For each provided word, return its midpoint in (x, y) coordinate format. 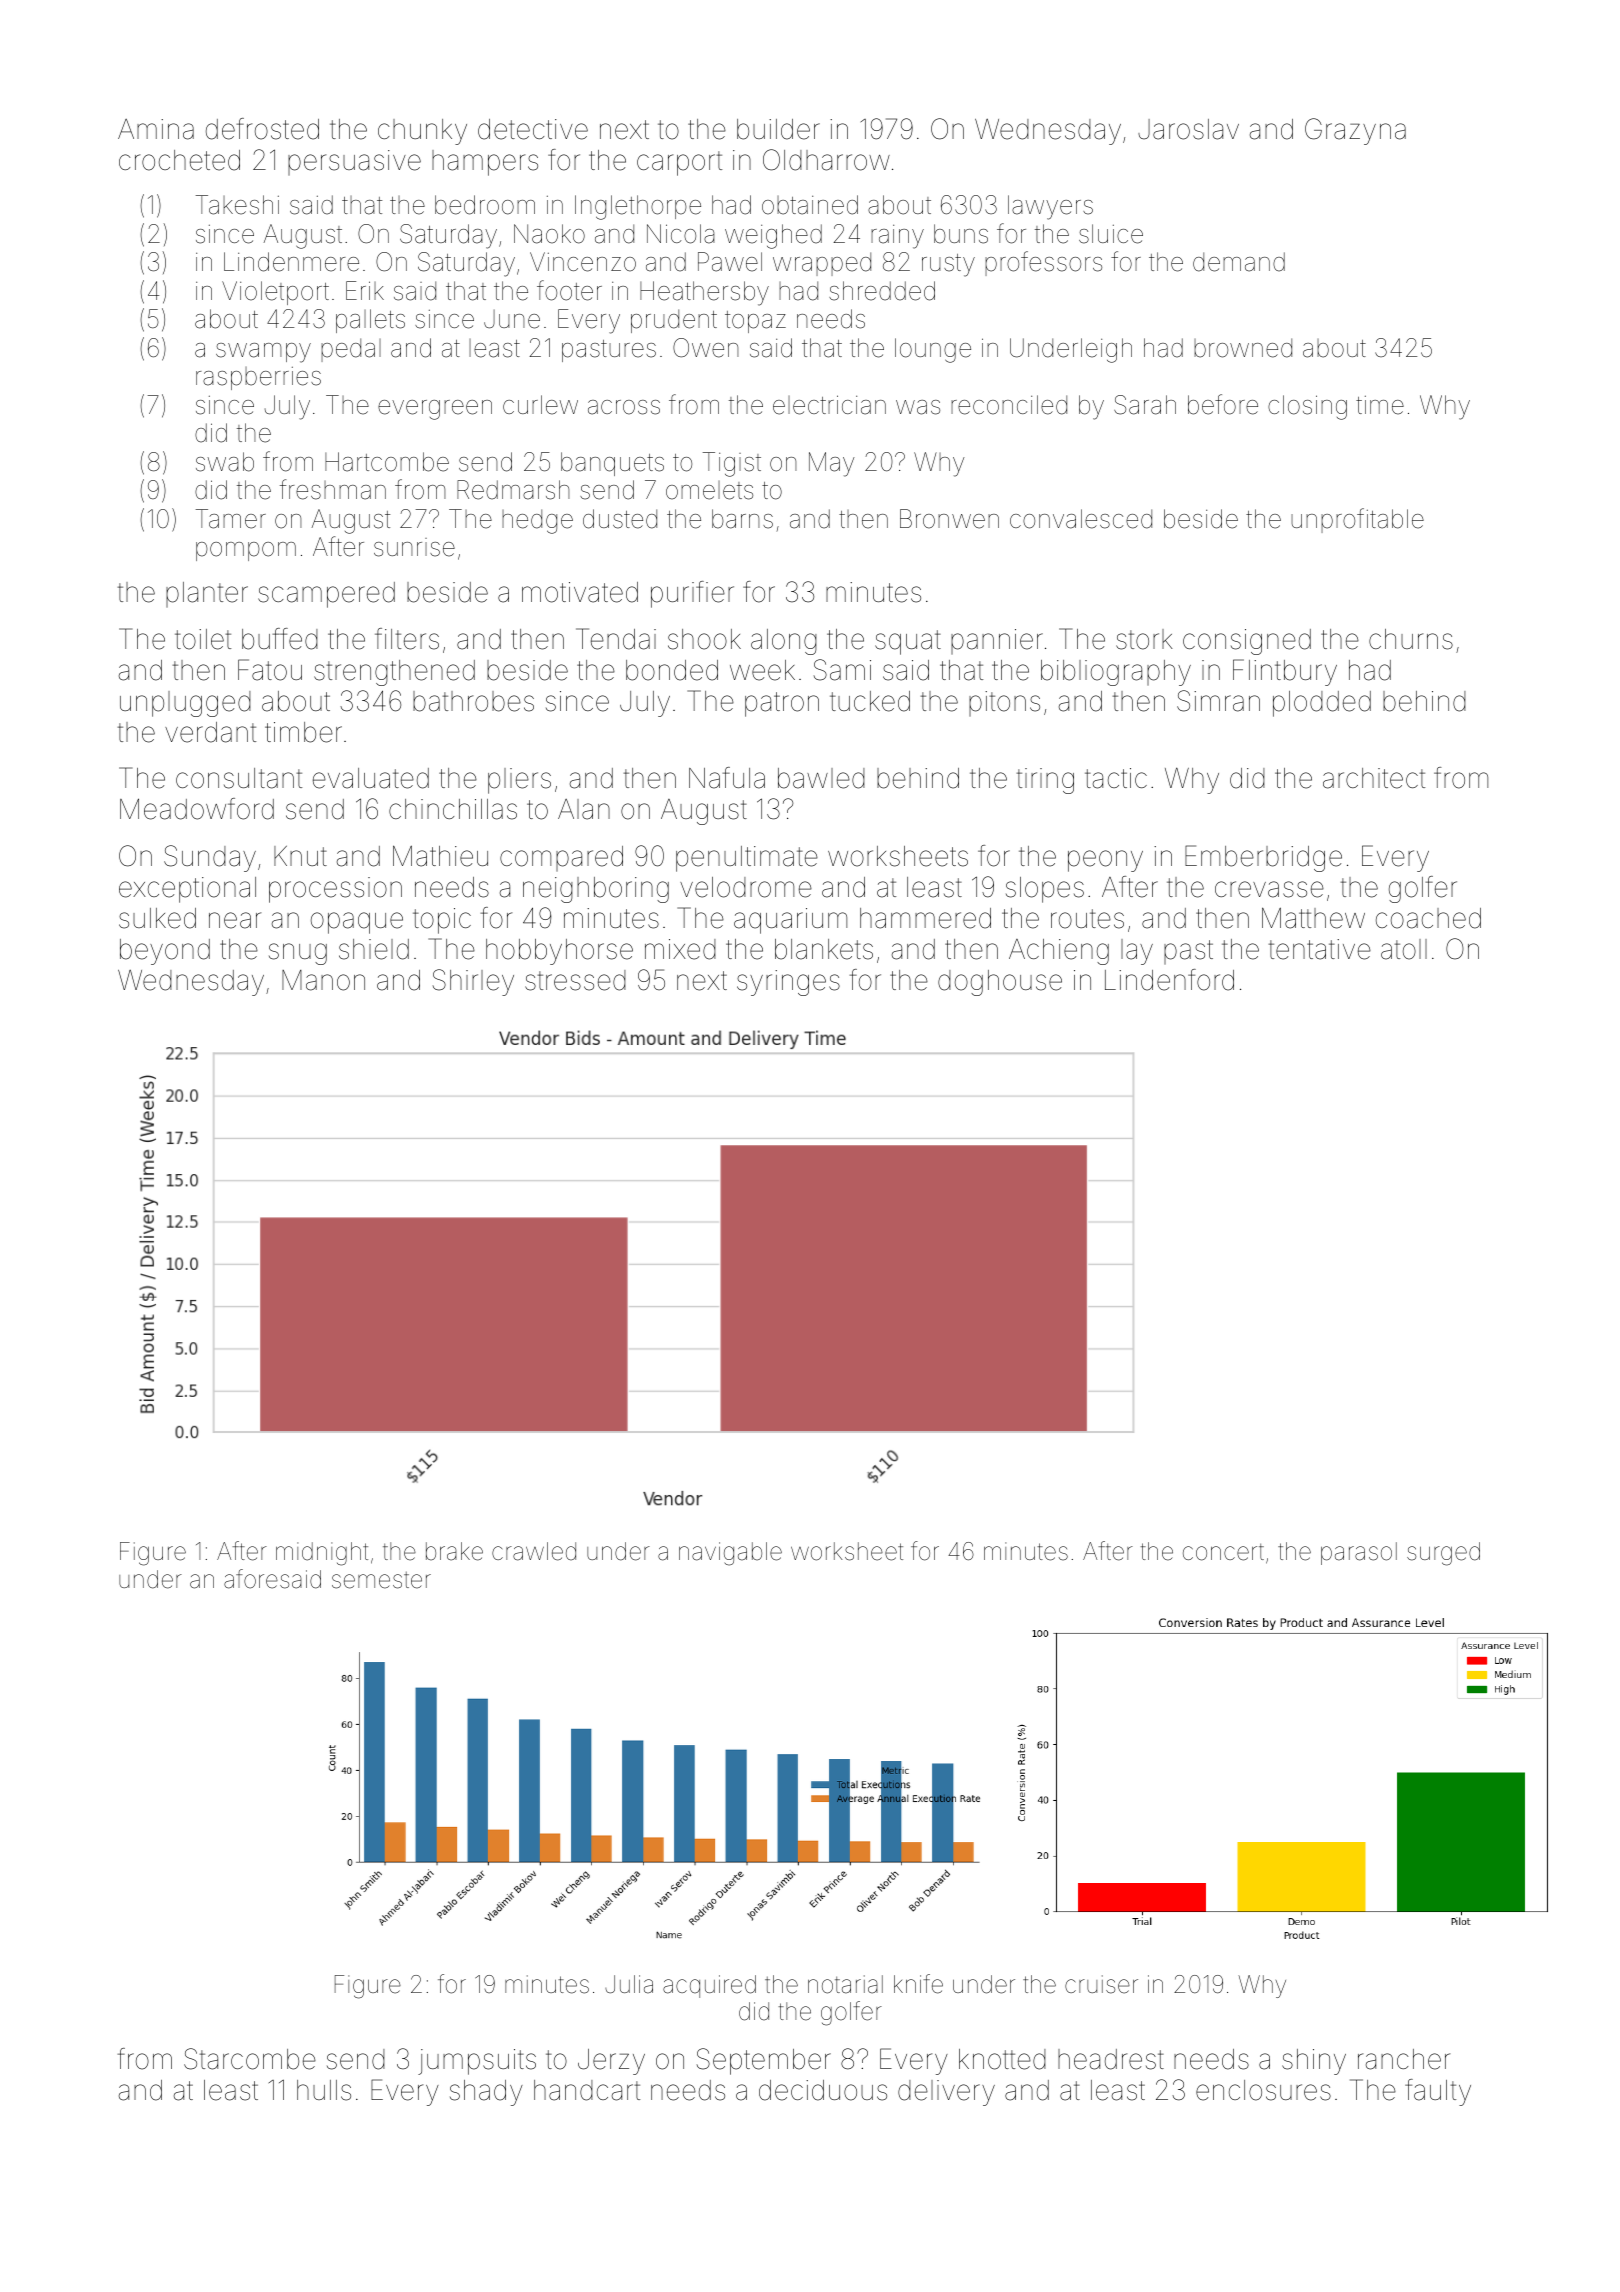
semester (381, 1580)
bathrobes (473, 701)
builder (778, 129)
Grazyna (1355, 131)
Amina (156, 129)
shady (486, 2093)
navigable (730, 1554)
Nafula (727, 778)
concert (1223, 1552)
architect (1374, 778)
